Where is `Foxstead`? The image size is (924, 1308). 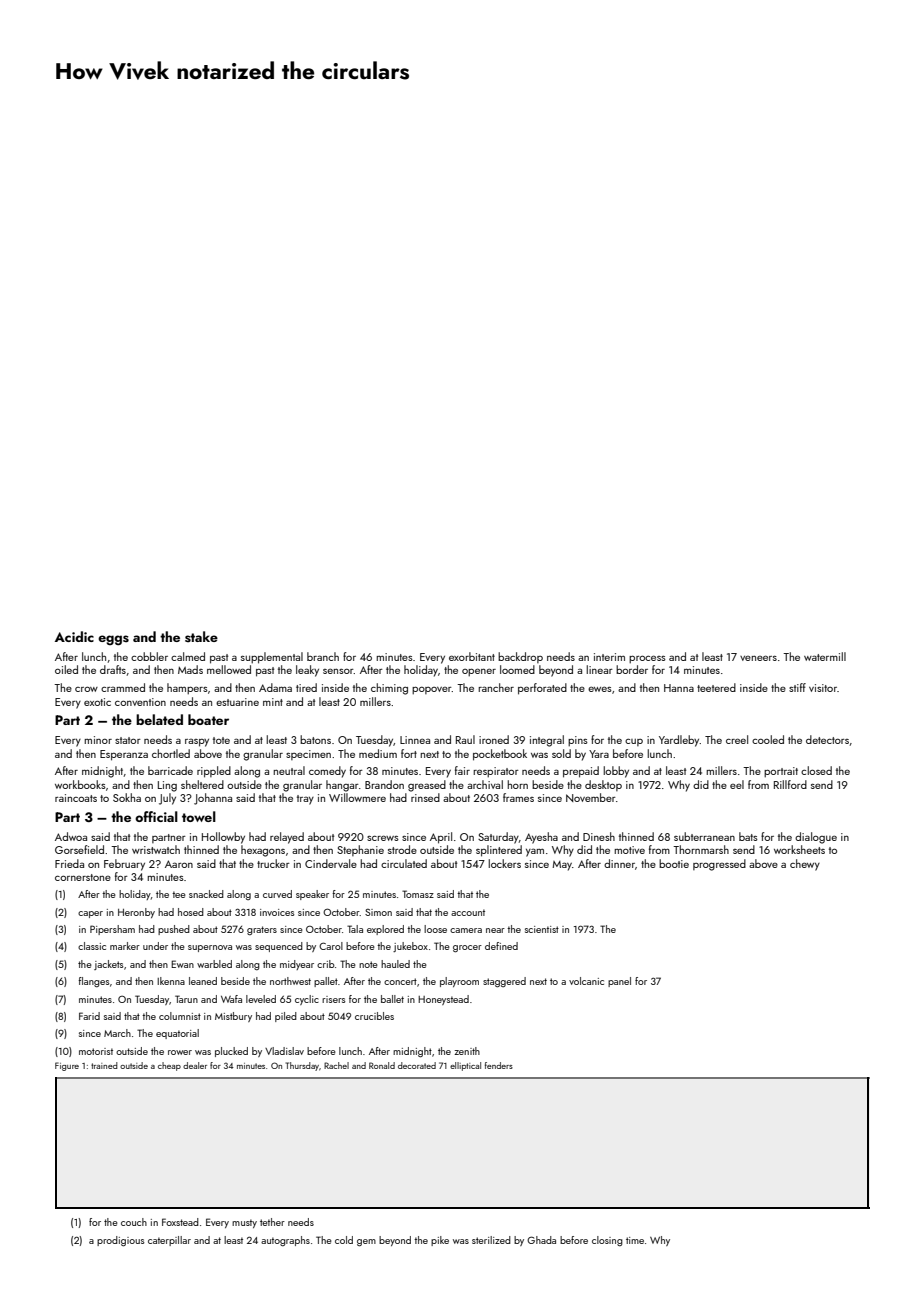 Foxstead is located at coordinates (180, 1222).
